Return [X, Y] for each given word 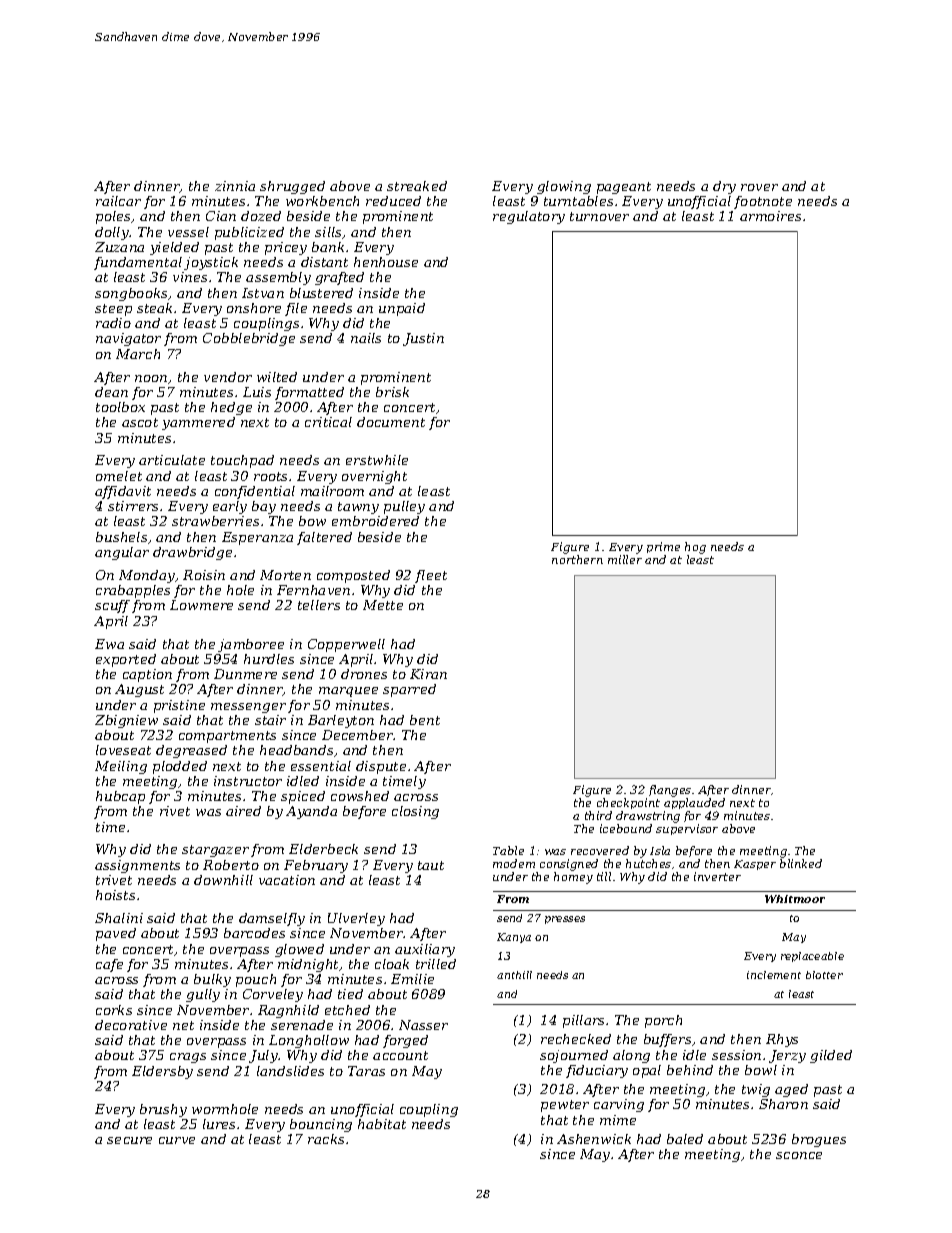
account [400, 1055]
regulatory [529, 217]
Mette [383, 605]
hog [695, 548]
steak [154, 308]
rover [759, 187]
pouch [256, 980]
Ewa [109, 644]
